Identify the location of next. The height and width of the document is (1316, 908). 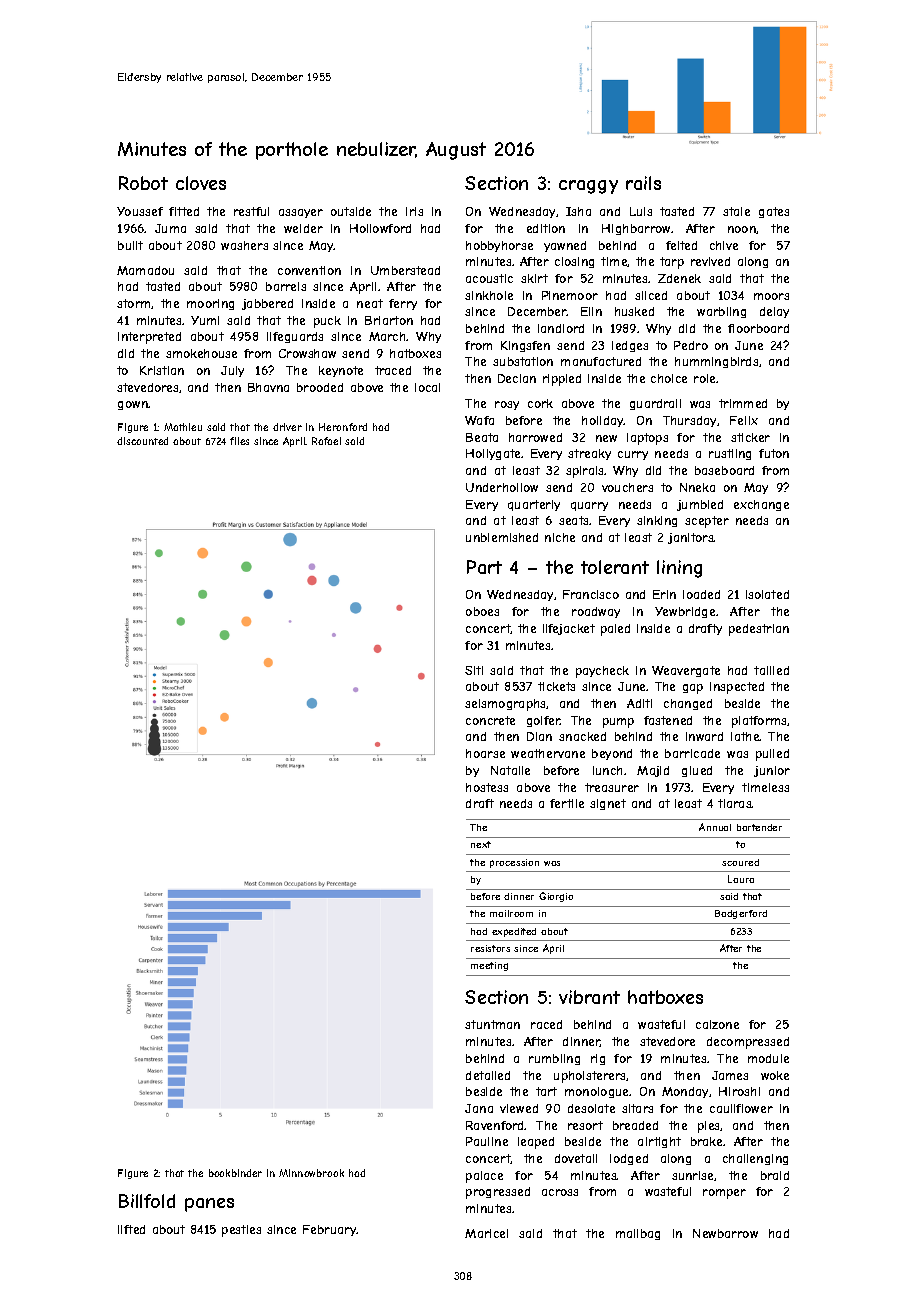
(481, 844).
